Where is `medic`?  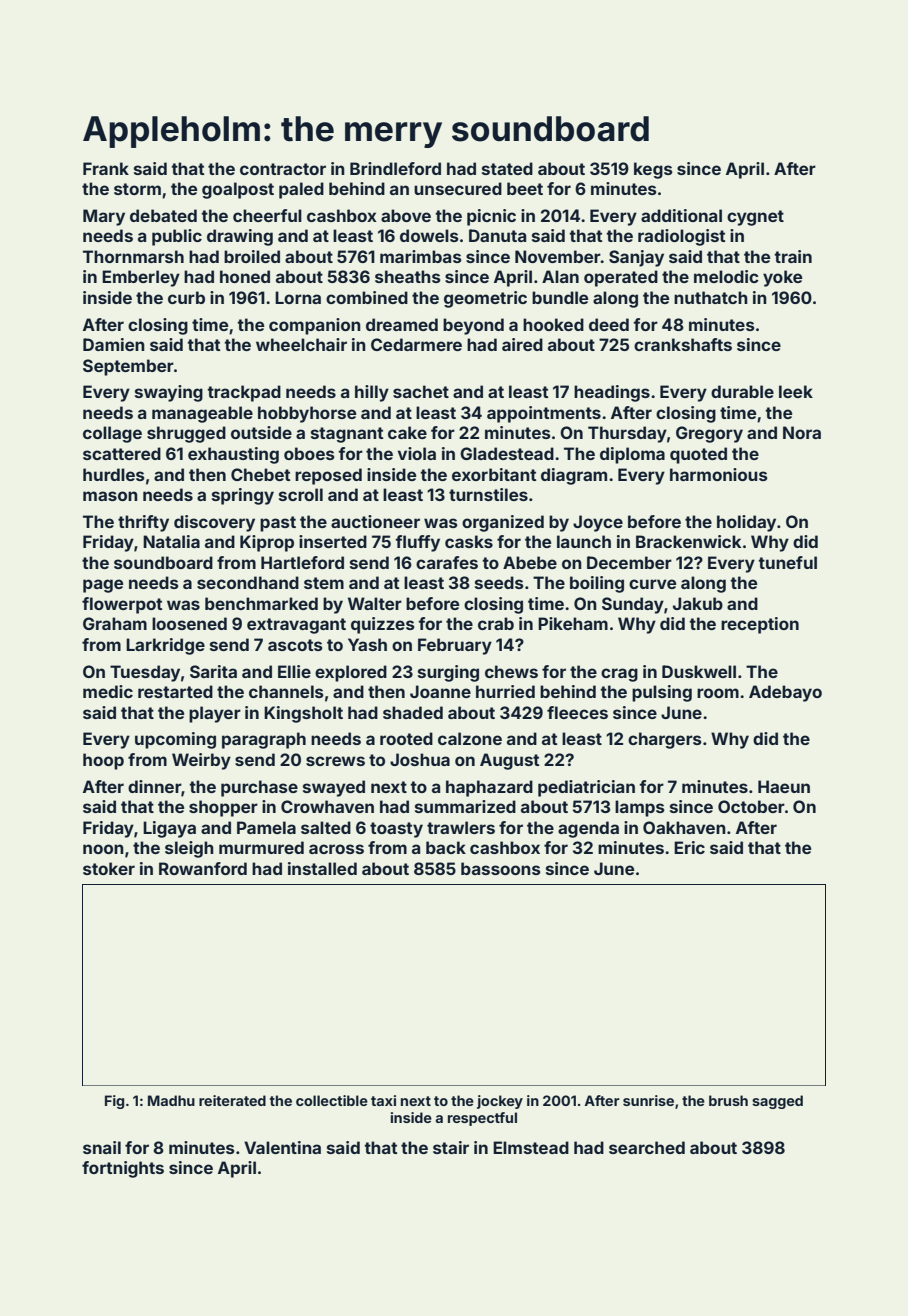 medic is located at coordinates (108, 691).
